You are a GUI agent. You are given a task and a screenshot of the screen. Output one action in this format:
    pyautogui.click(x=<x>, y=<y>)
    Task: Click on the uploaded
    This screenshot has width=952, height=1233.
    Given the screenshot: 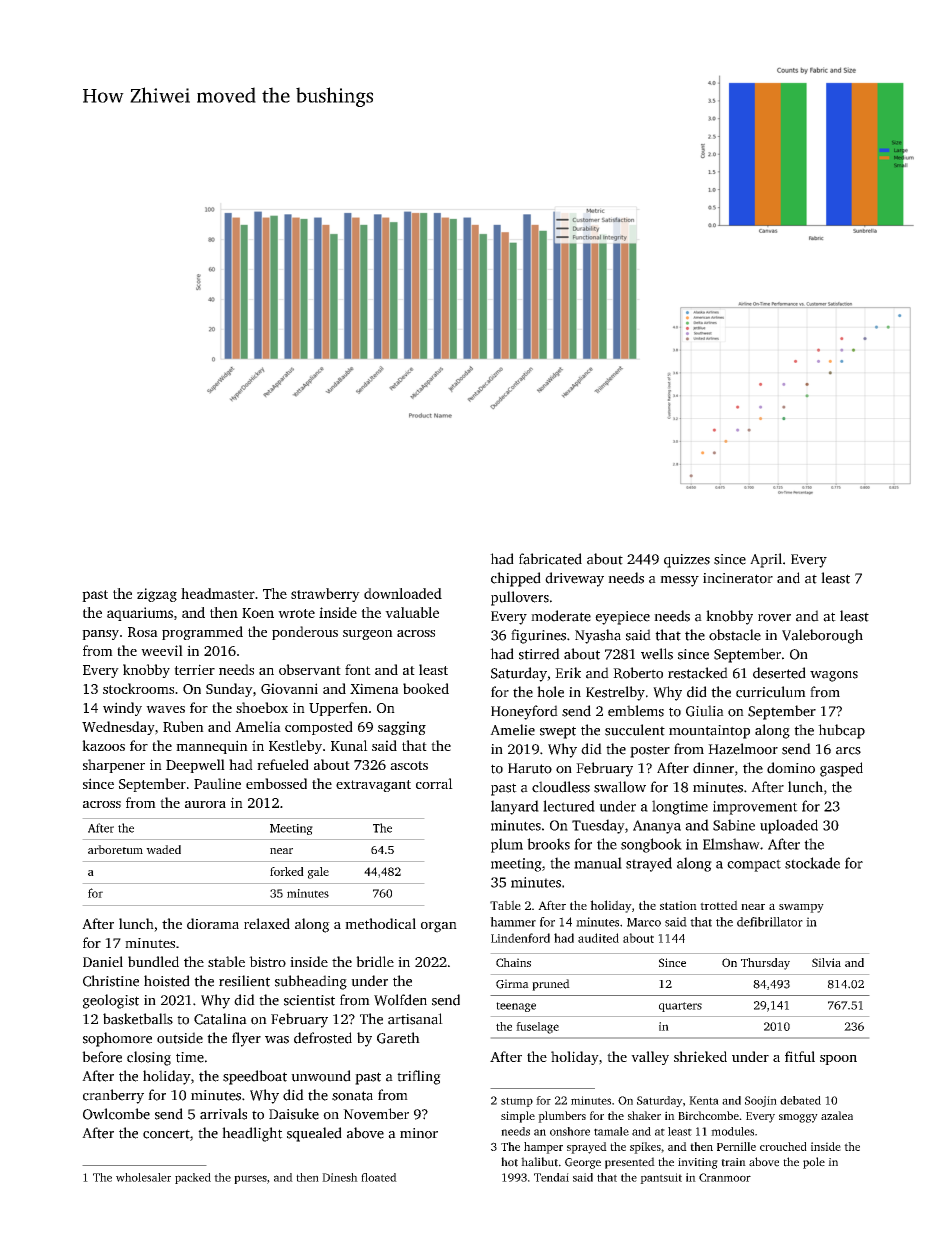 What is the action you would take?
    pyautogui.click(x=789, y=826)
